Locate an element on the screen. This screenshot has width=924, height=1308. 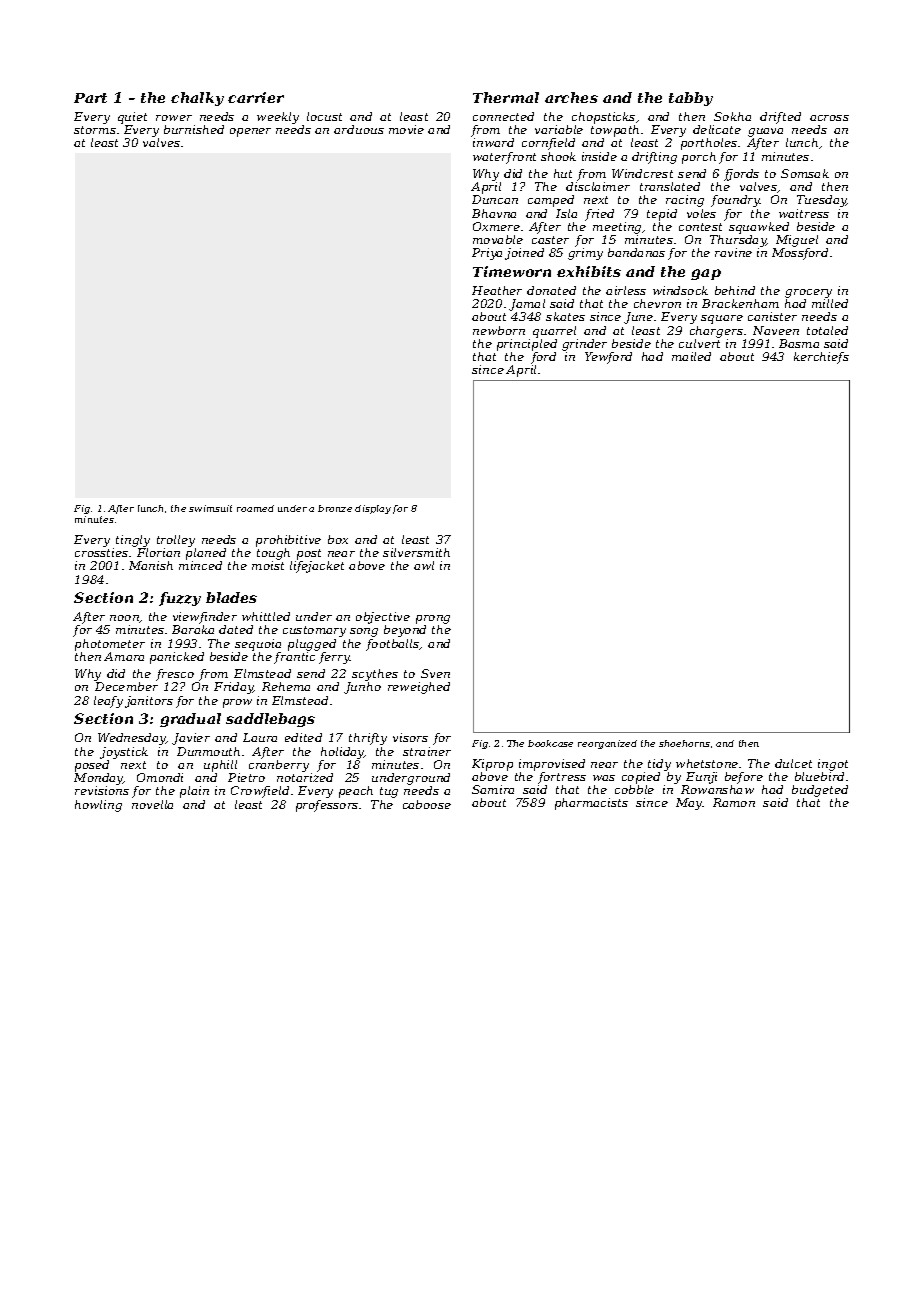
tepid is located at coordinates (662, 215).
